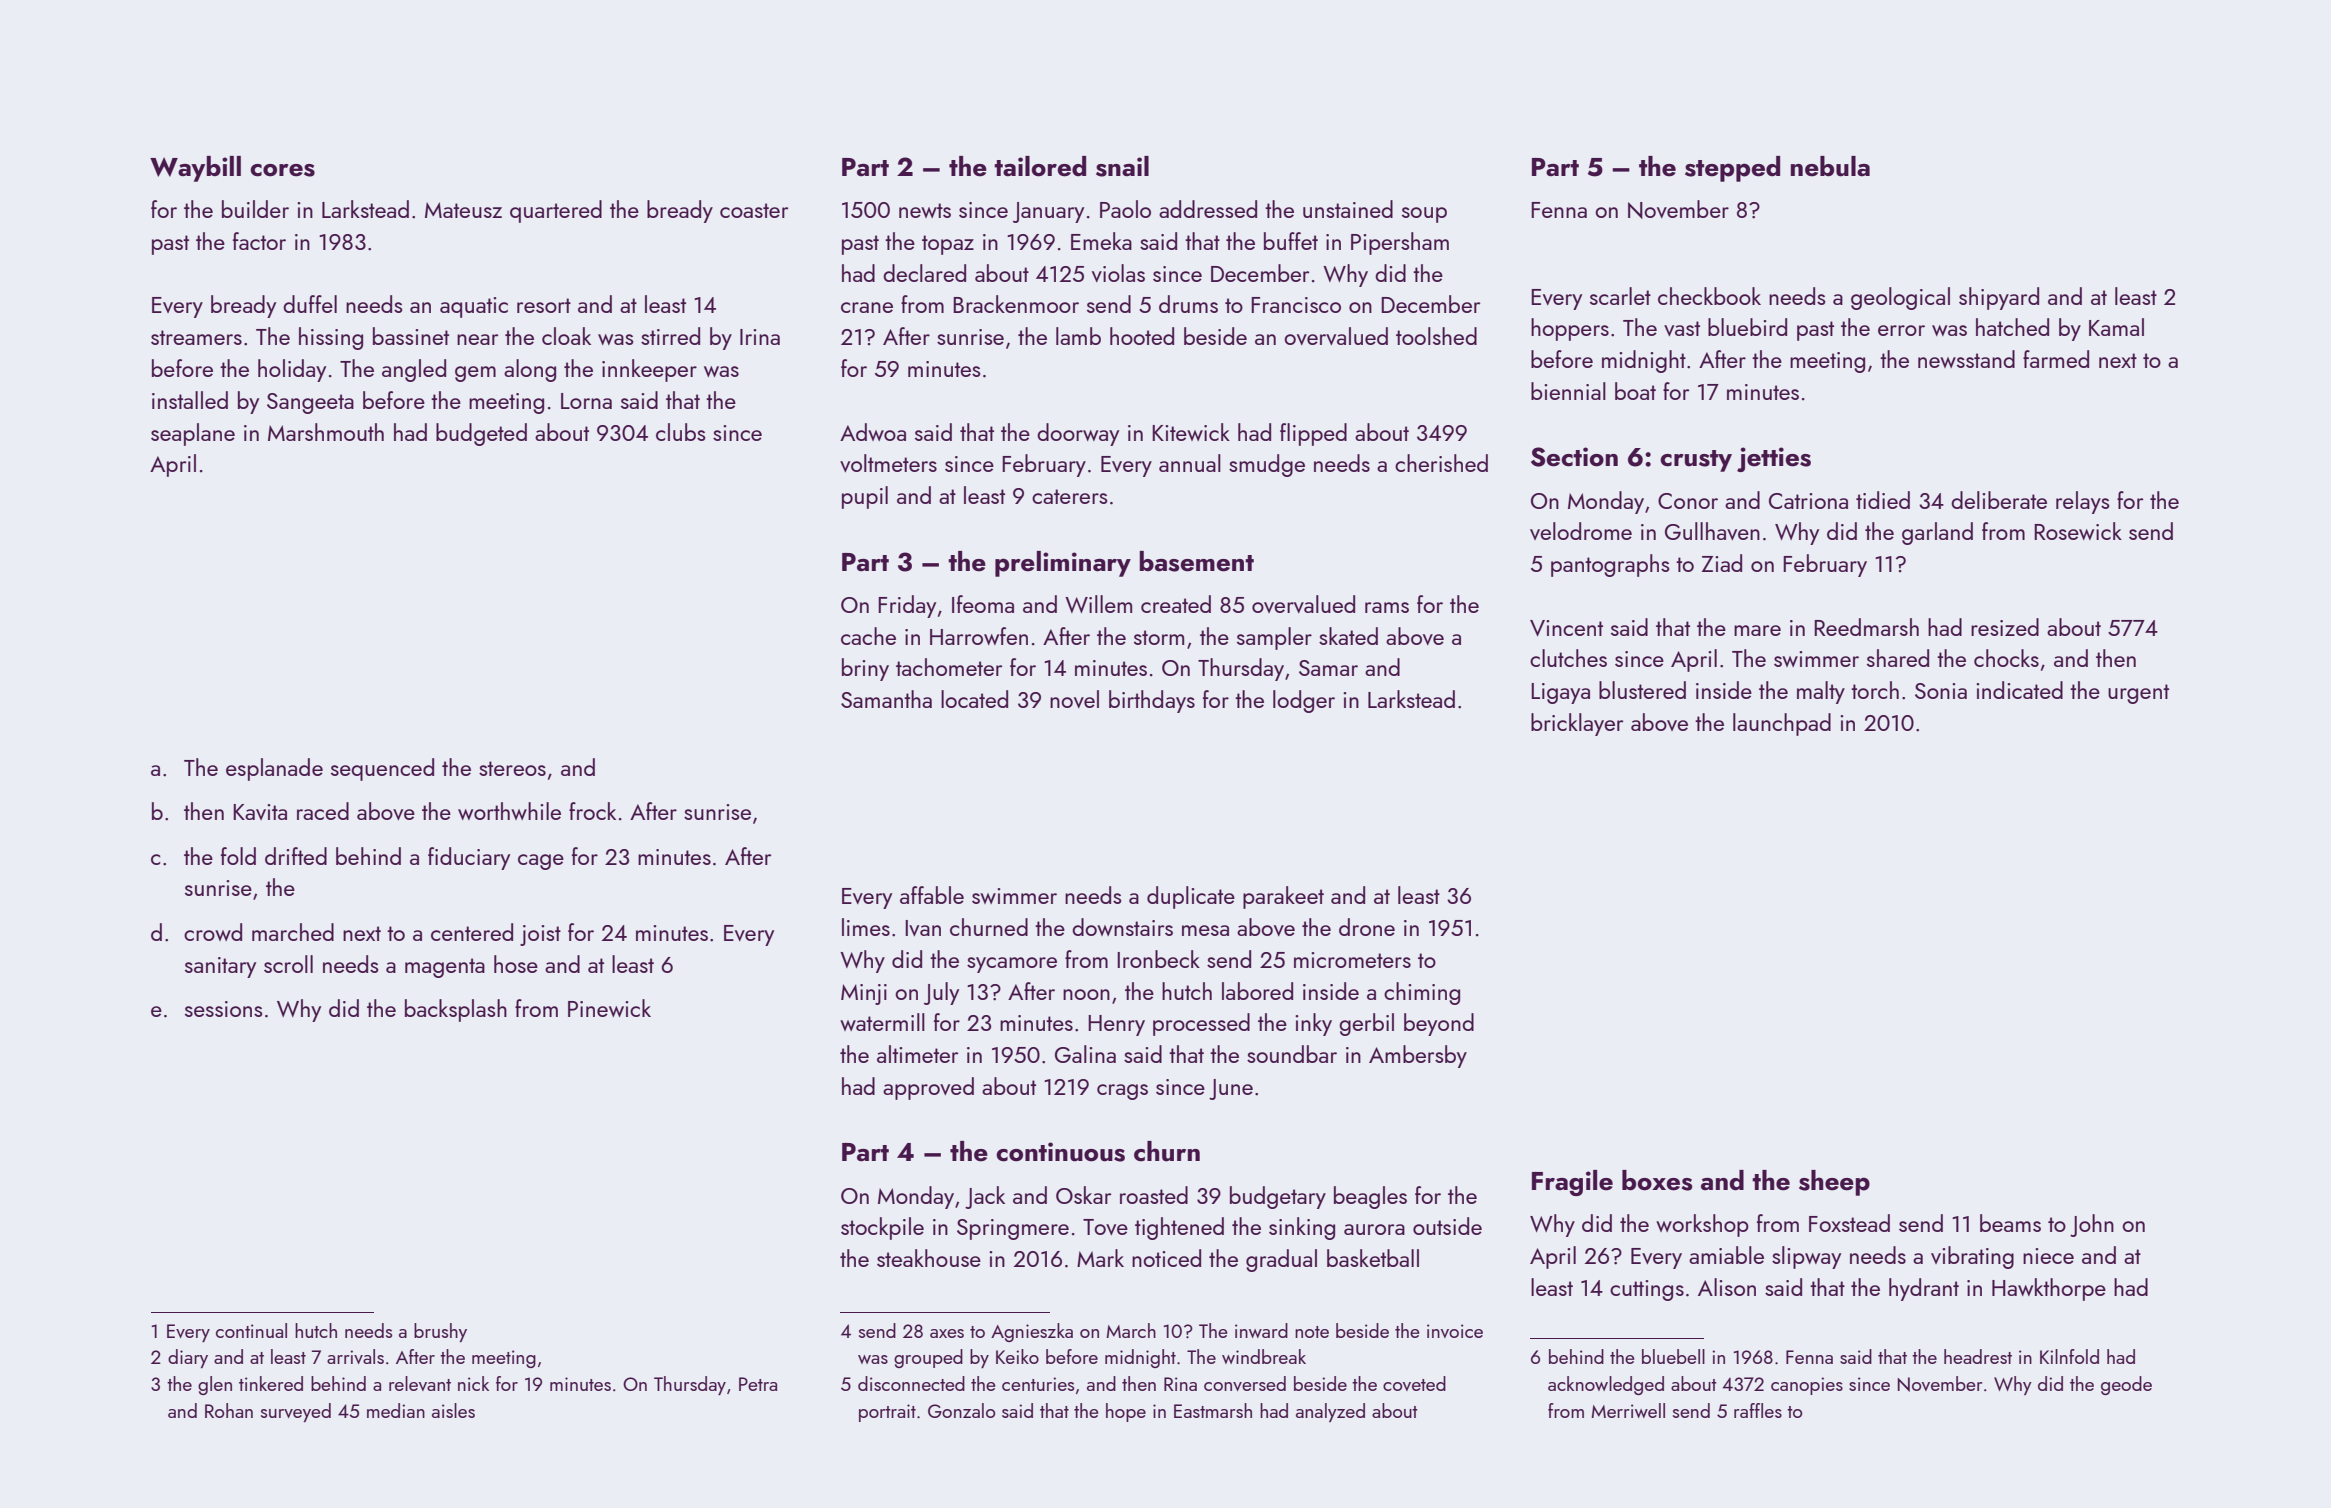 This image has width=2331, height=1508. Describe the element at coordinates (925, 210) in the image. I see `newts` at that location.
